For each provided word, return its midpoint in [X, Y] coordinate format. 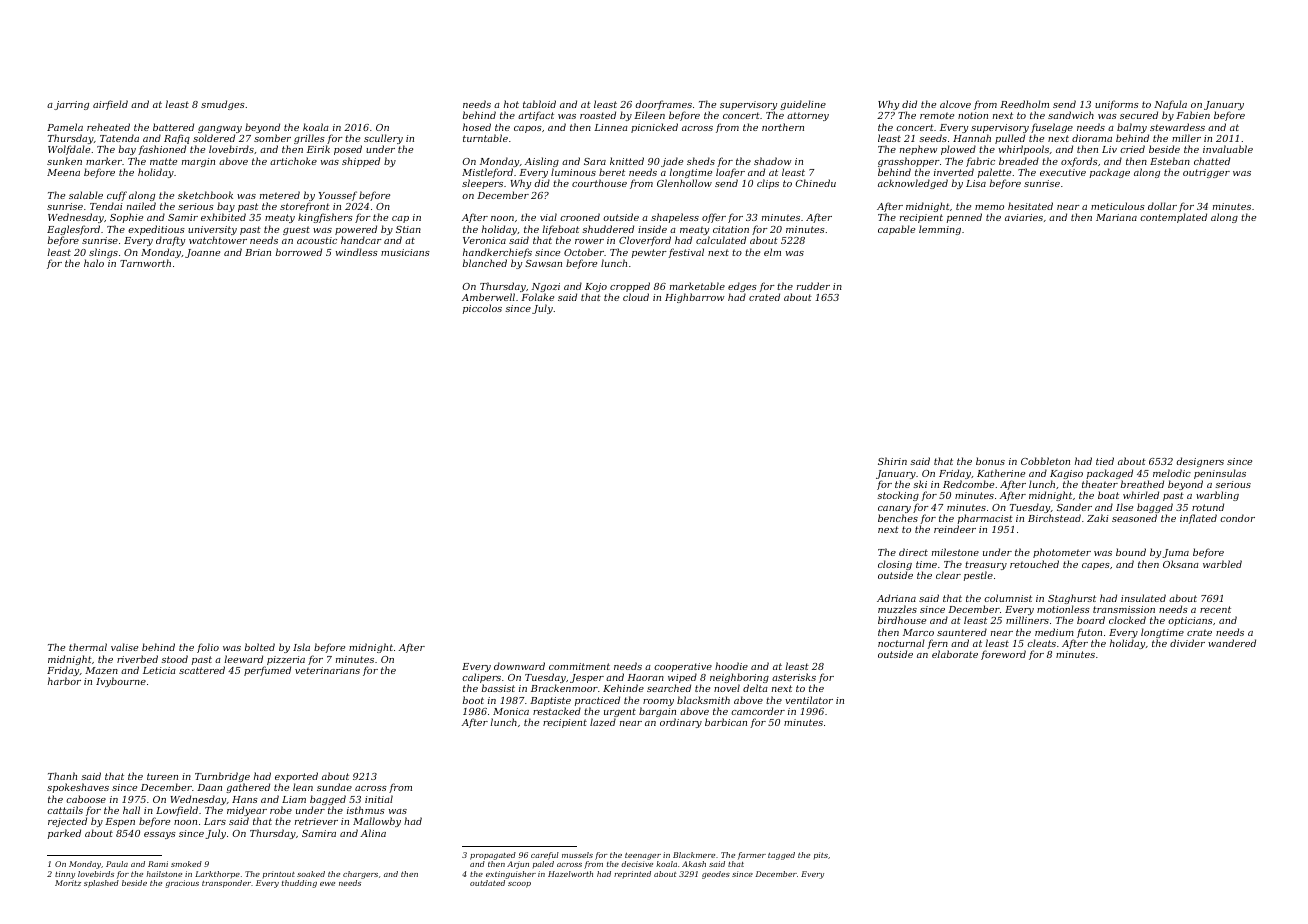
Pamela [65, 127]
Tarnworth [145, 263]
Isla [301, 647]
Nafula [1170, 105]
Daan [209, 787]
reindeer [955, 529]
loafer [730, 174]
